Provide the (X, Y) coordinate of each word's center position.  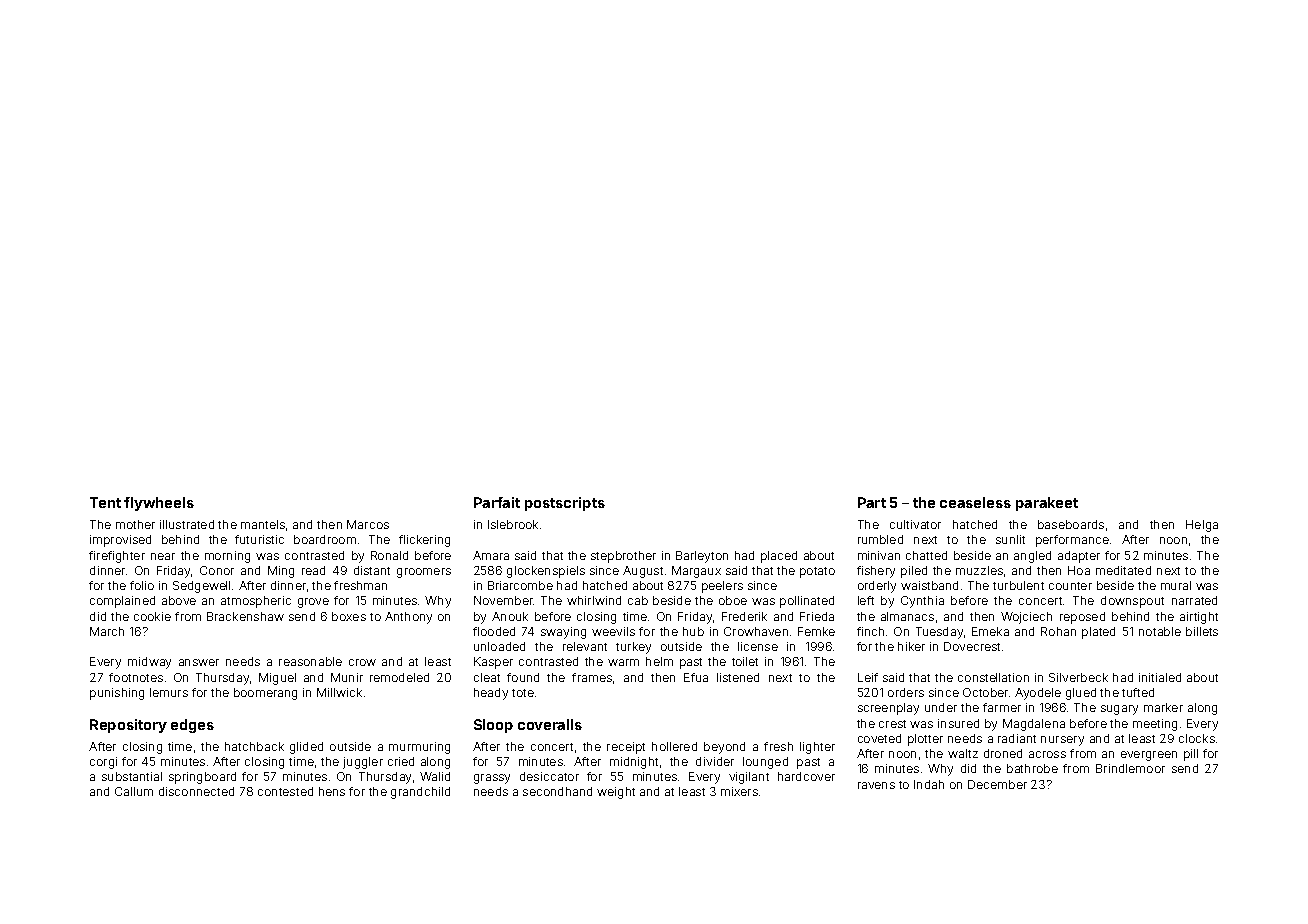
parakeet (1047, 504)
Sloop (493, 726)
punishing (117, 694)
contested (285, 791)
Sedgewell (201, 587)
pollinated (807, 602)
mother (135, 524)
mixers (739, 791)
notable (1160, 631)
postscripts (565, 504)
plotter (925, 740)
